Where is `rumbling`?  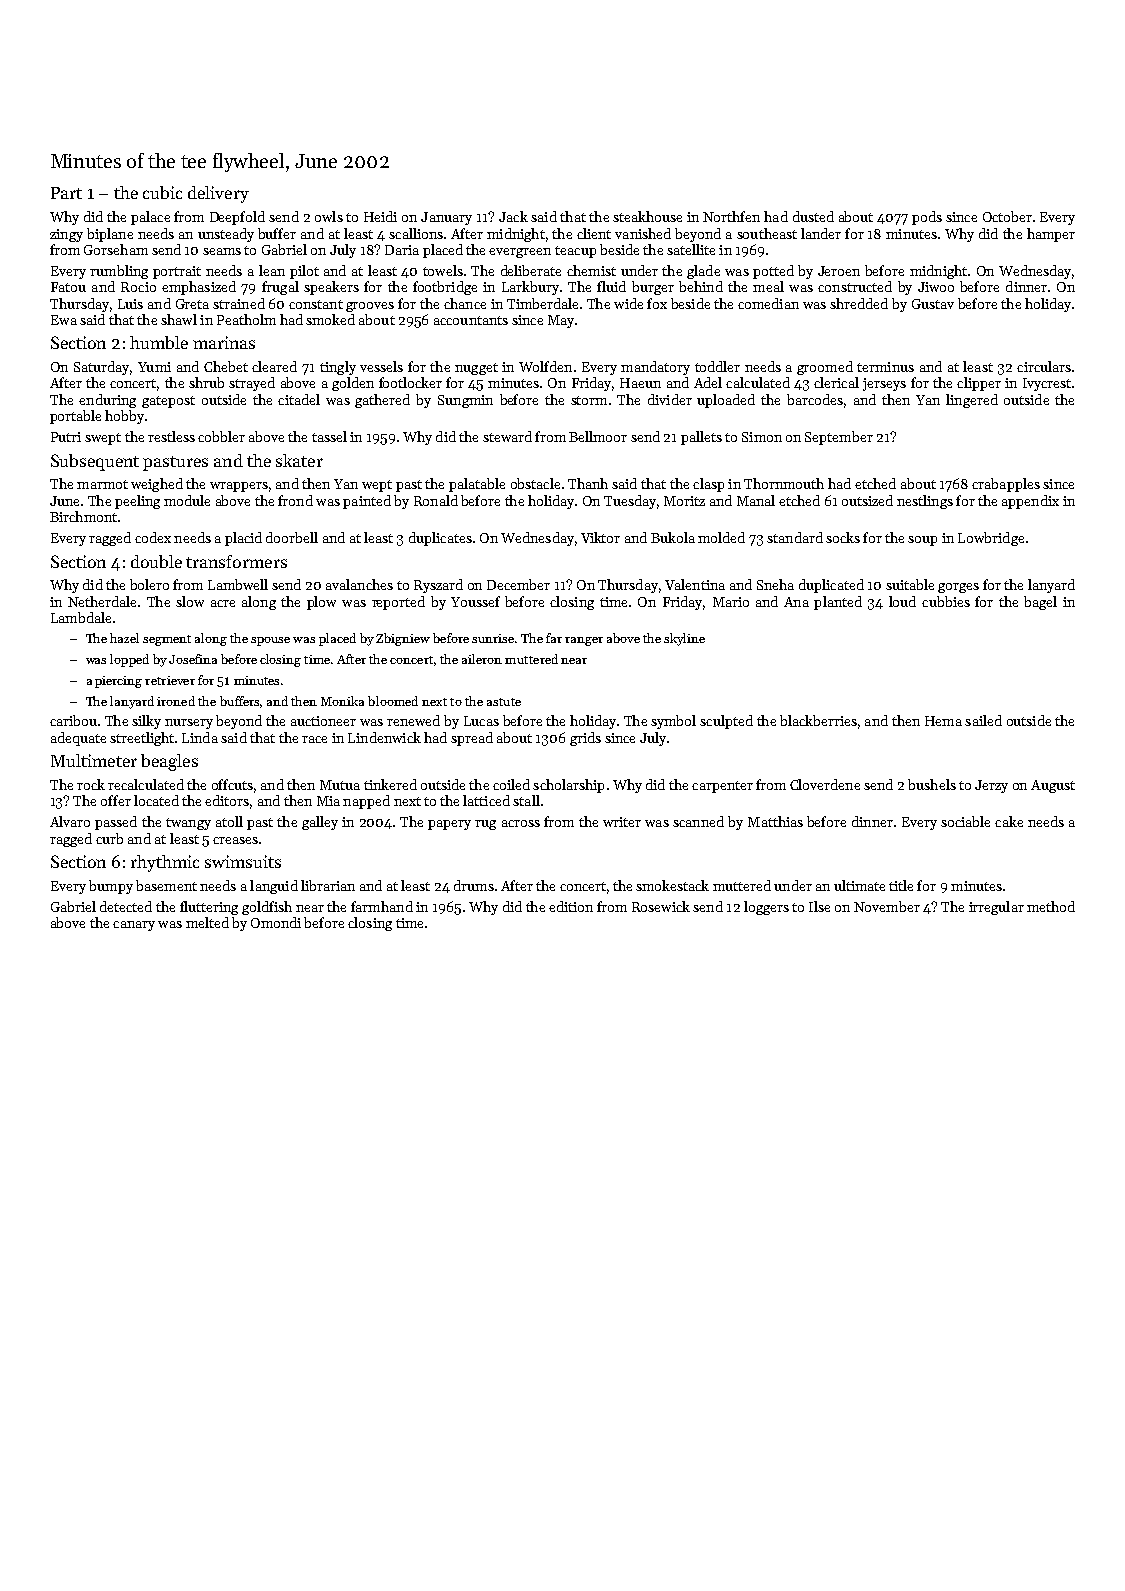
rumbling is located at coordinates (119, 272).
